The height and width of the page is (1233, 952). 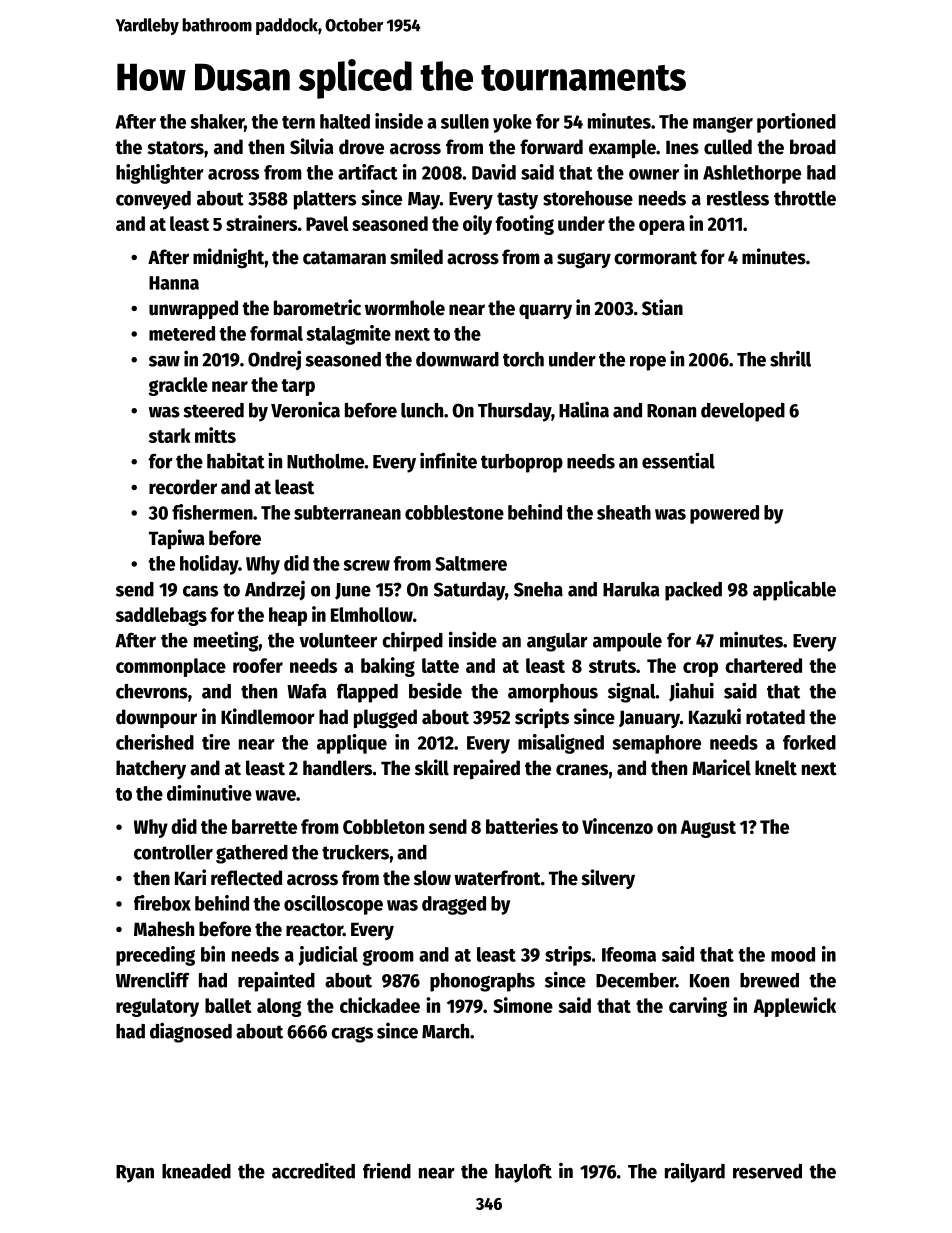 I want to click on cormorant, so click(x=655, y=258).
